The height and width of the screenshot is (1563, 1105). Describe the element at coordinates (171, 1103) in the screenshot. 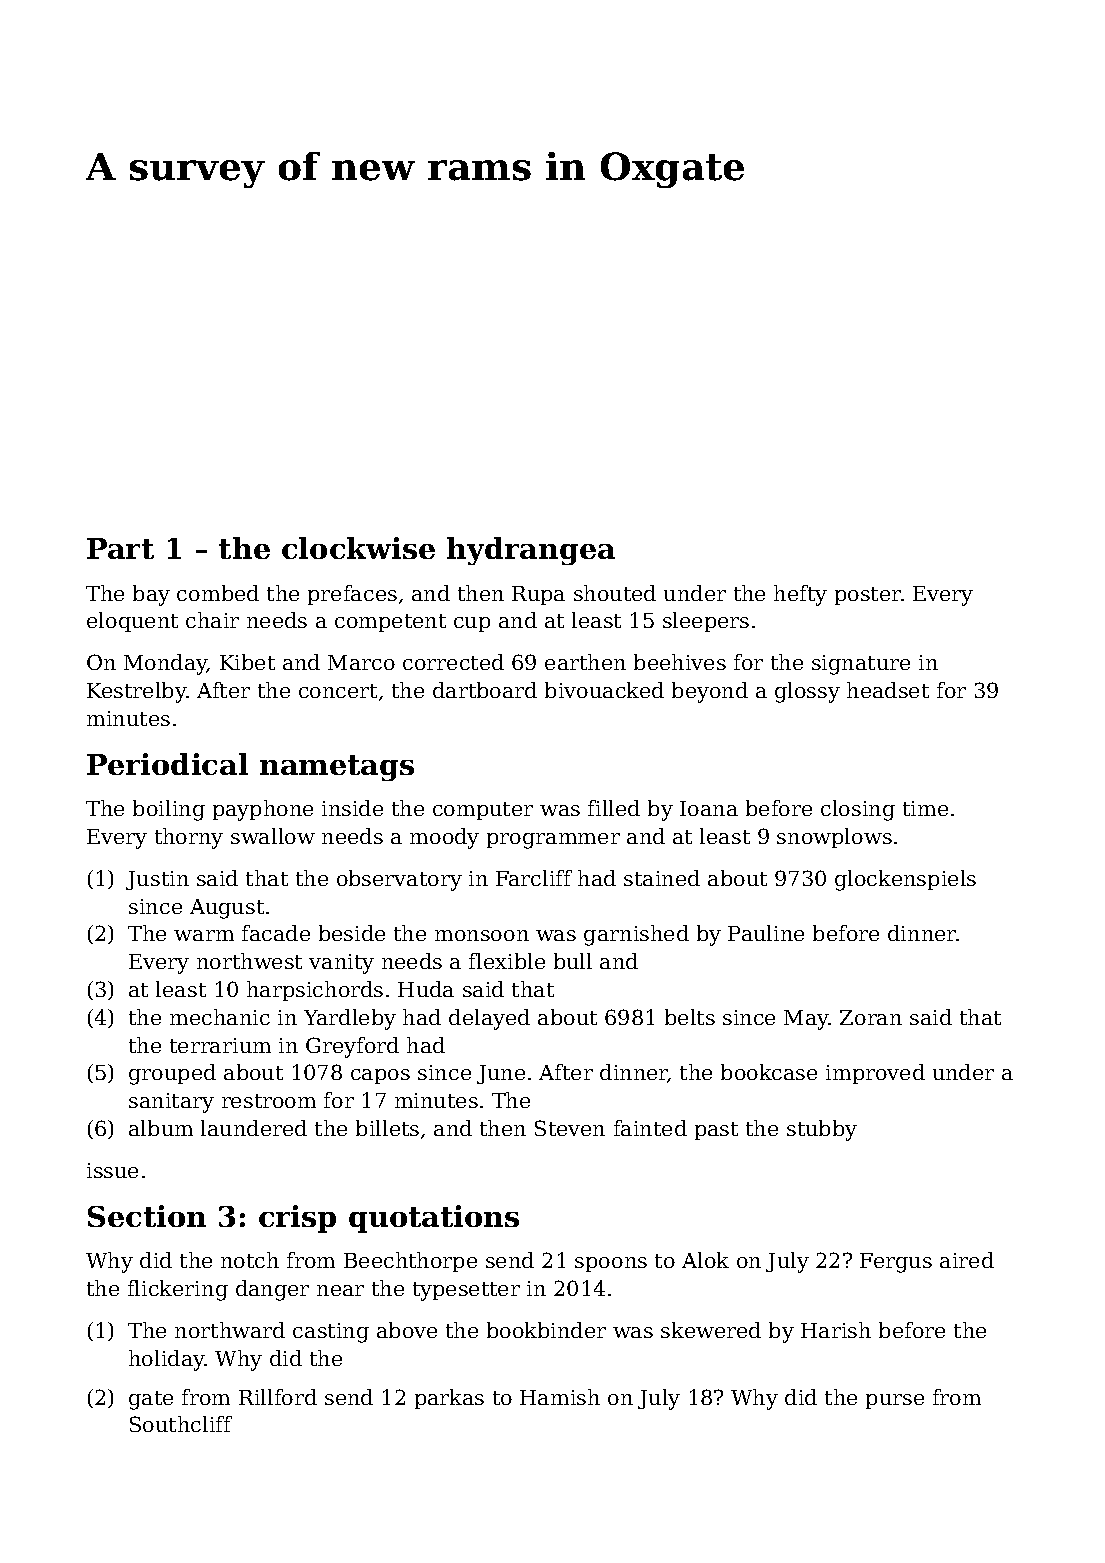

I see `sanitary` at that location.
